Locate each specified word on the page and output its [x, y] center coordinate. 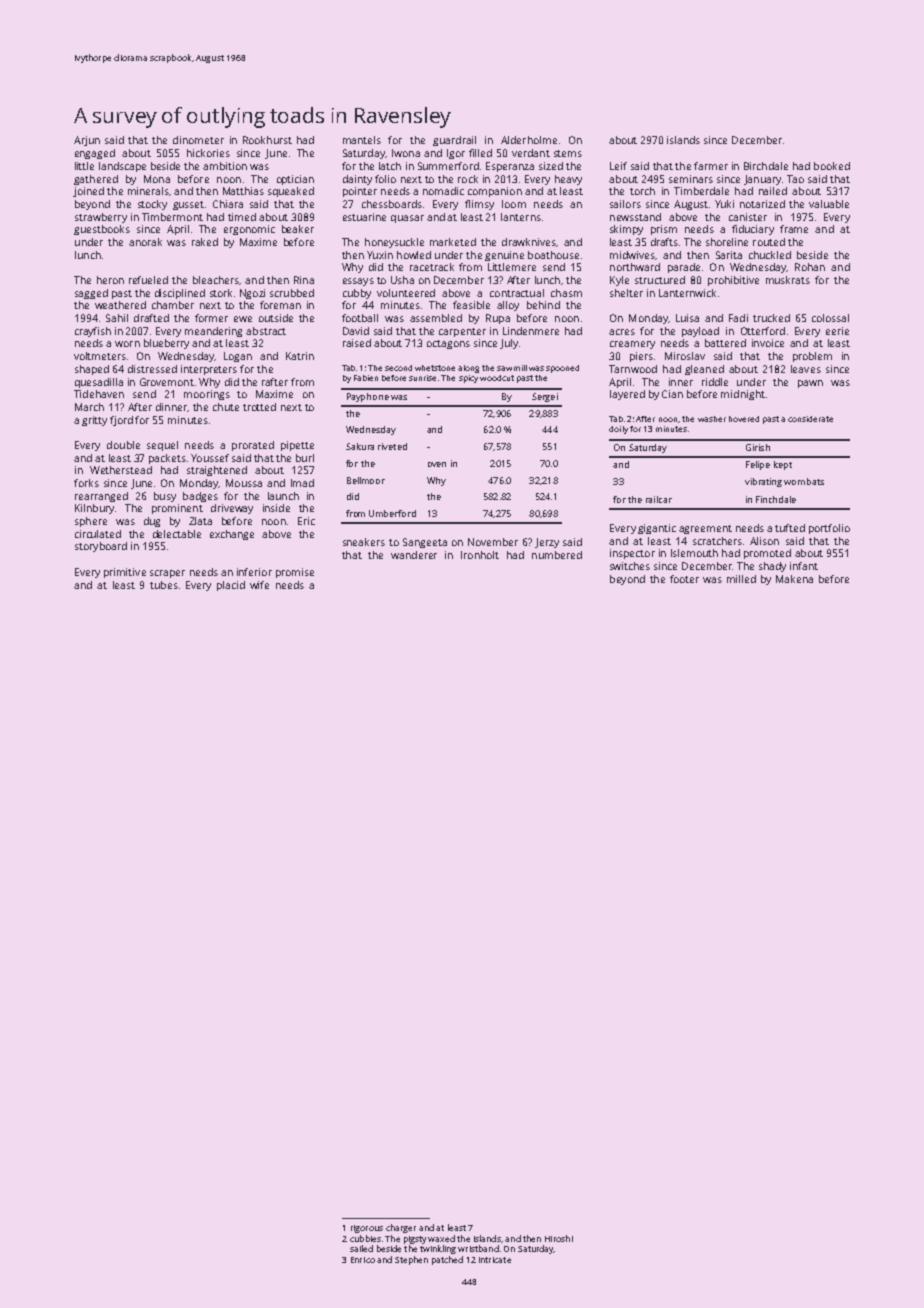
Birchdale [766, 166]
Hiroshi [559, 1238]
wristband [478, 1248]
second [398, 368]
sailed [361, 1248]
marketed [453, 242]
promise [295, 573]
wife [259, 585]
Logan [238, 357]
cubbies [365, 1238]
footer [684, 579]
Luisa [687, 318]
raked [205, 242]
